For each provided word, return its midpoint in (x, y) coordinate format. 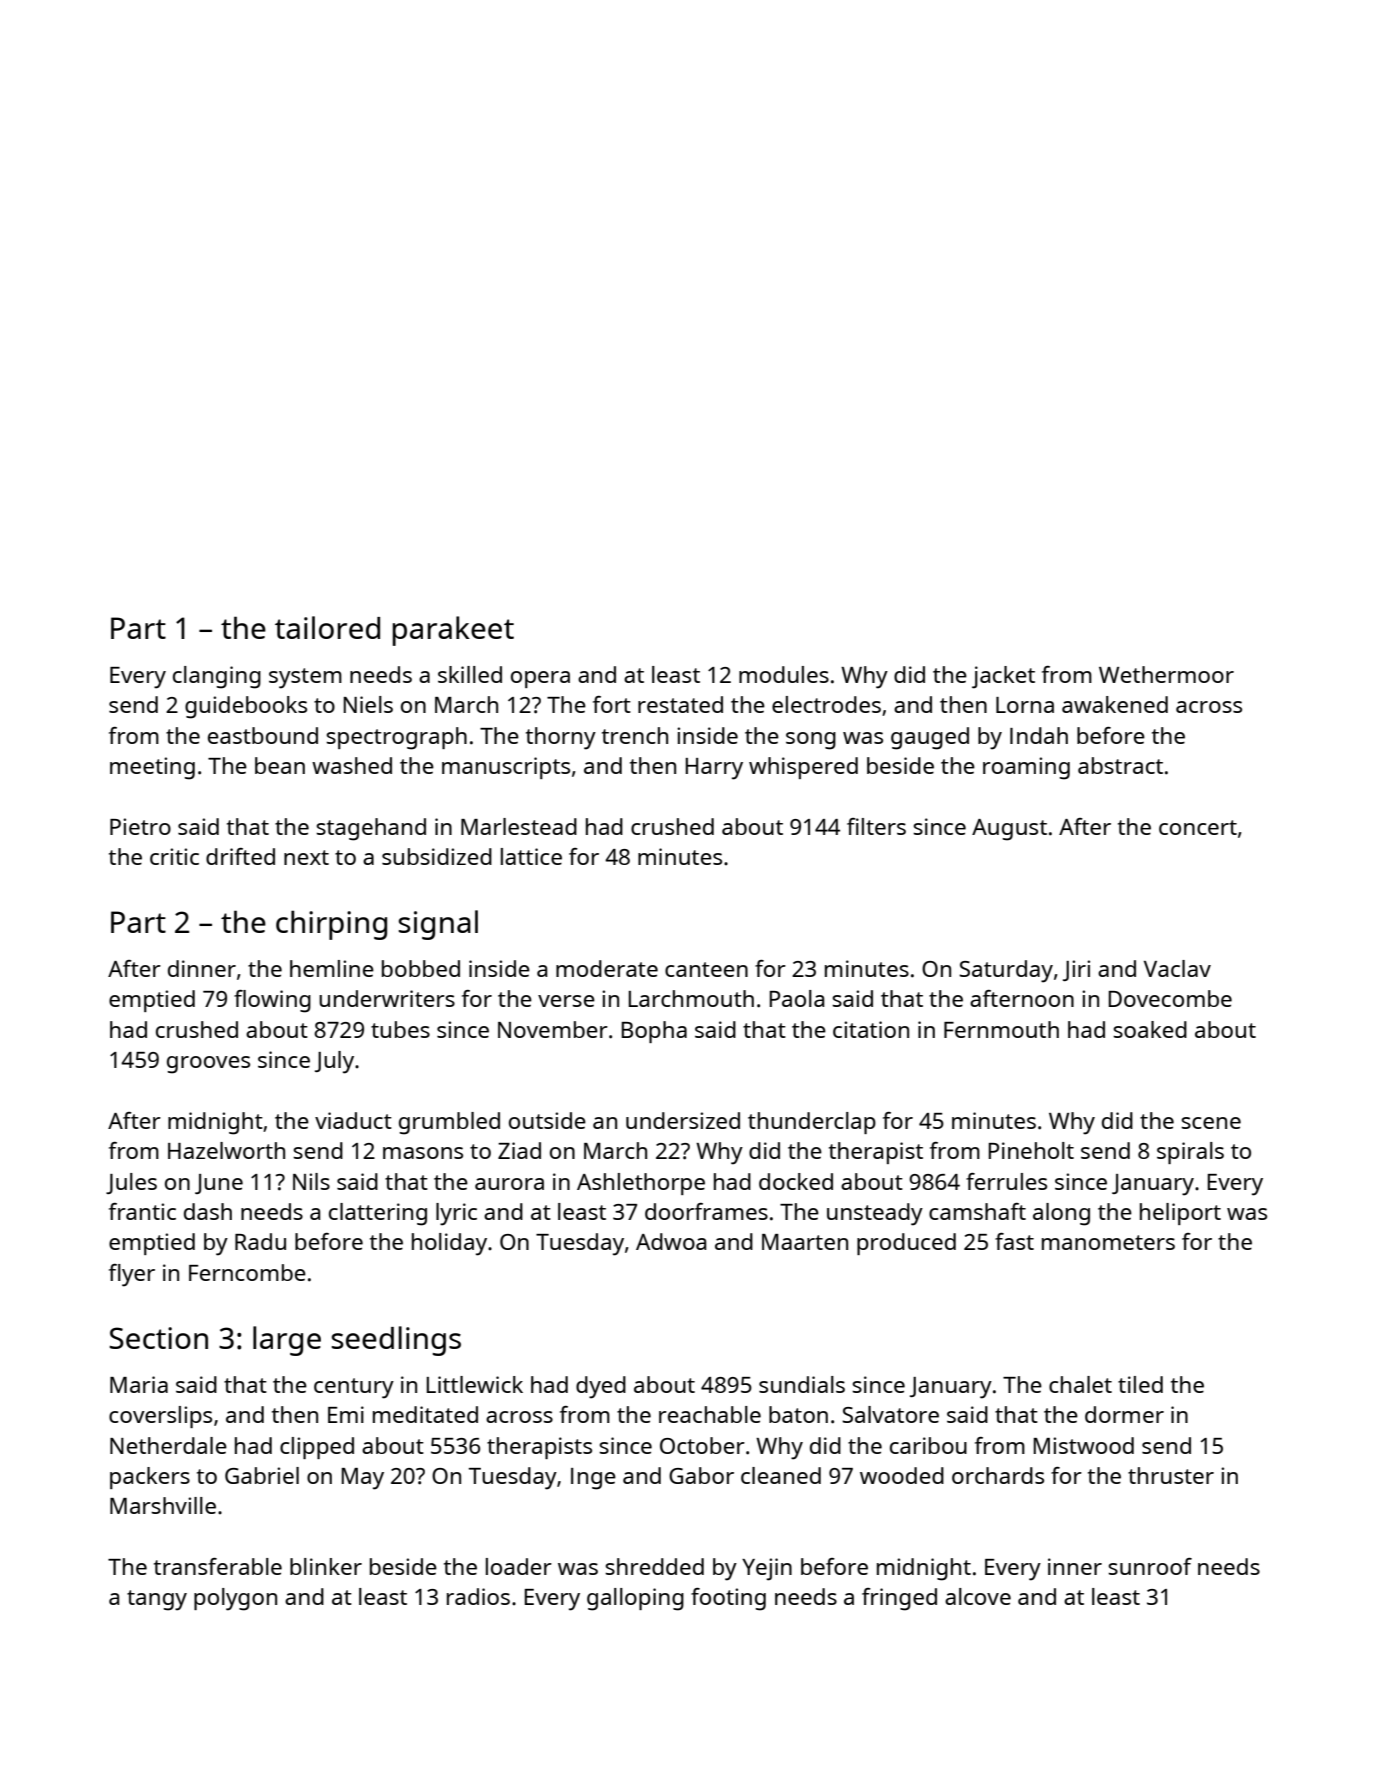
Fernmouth (1001, 1029)
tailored (327, 627)
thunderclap (812, 1123)
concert (1198, 827)
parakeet (453, 631)
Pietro (140, 826)
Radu (260, 1241)
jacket (1003, 677)
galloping (635, 1599)
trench (635, 735)
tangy (157, 1600)
